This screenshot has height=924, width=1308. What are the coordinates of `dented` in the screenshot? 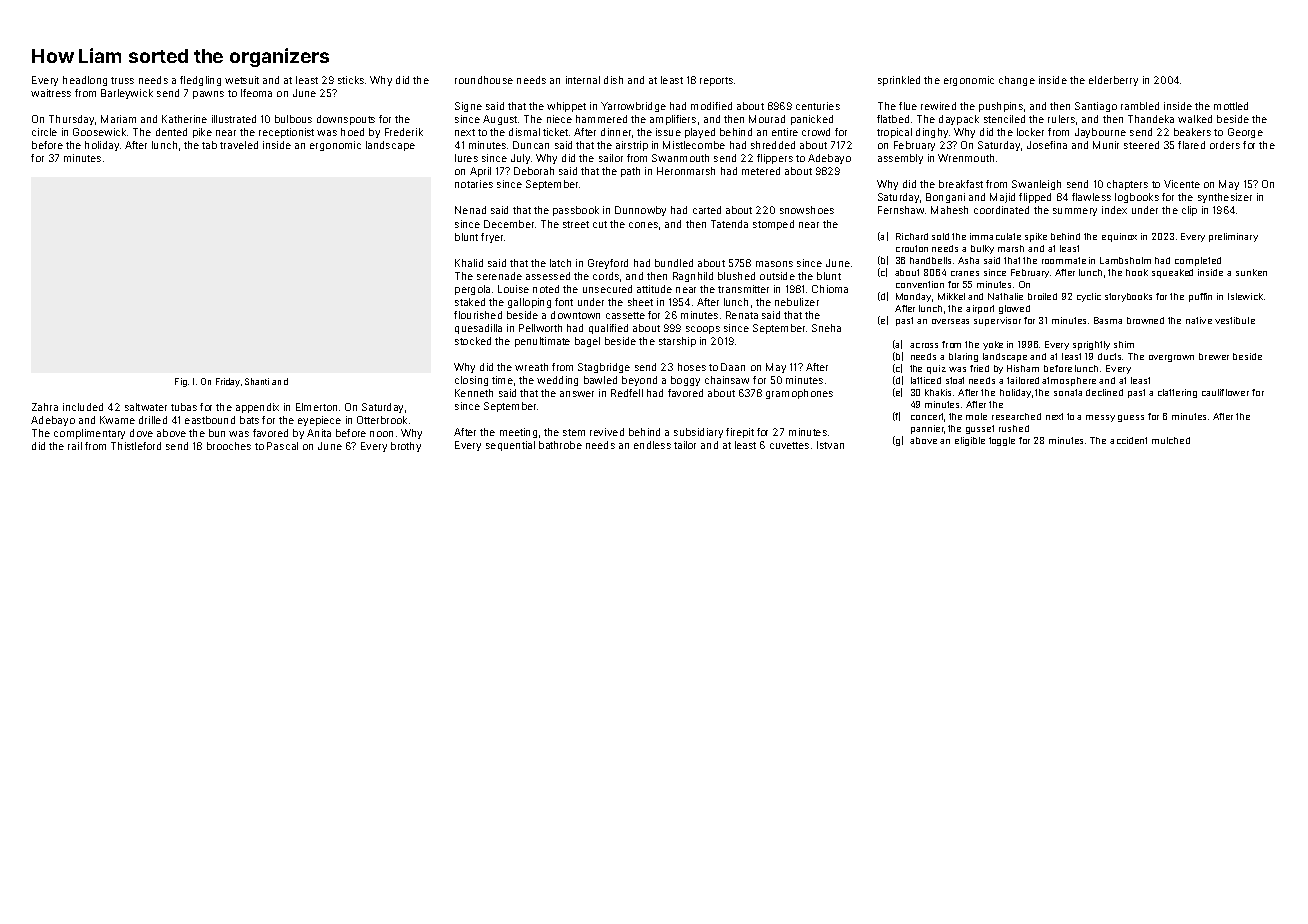 It's located at (171, 132).
